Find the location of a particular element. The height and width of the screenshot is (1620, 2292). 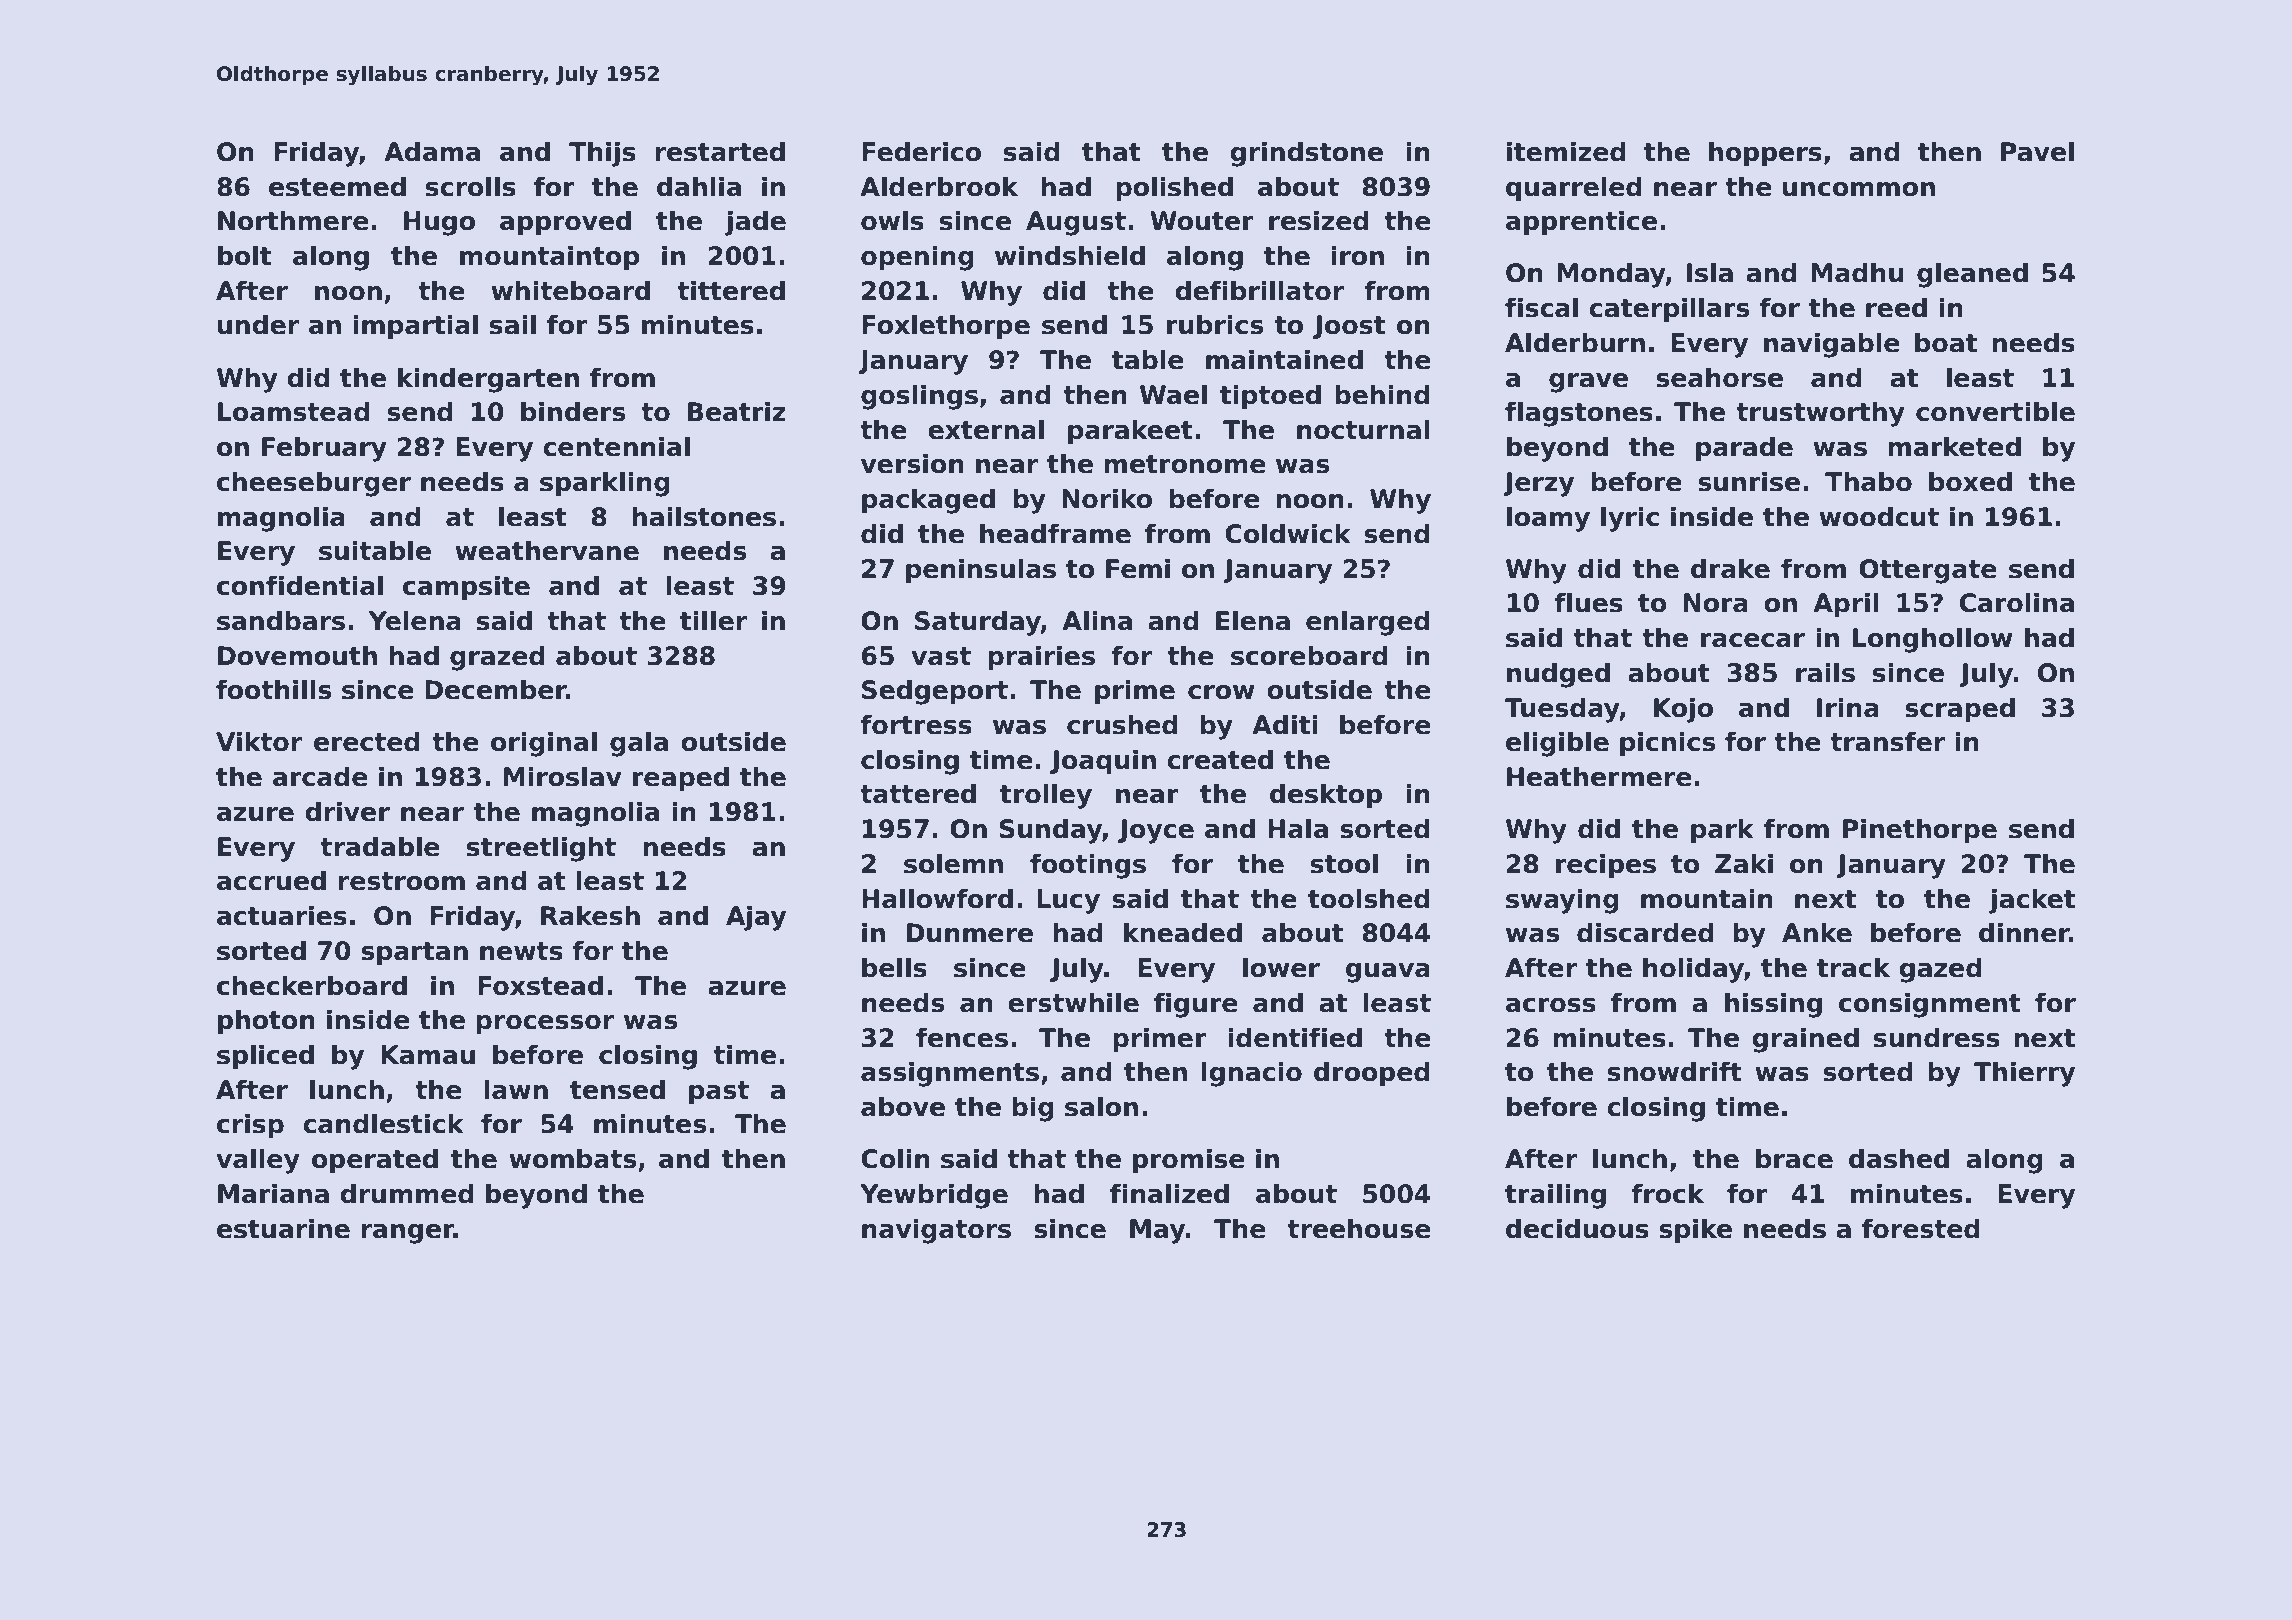

checkerboard is located at coordinates (312, 985).
